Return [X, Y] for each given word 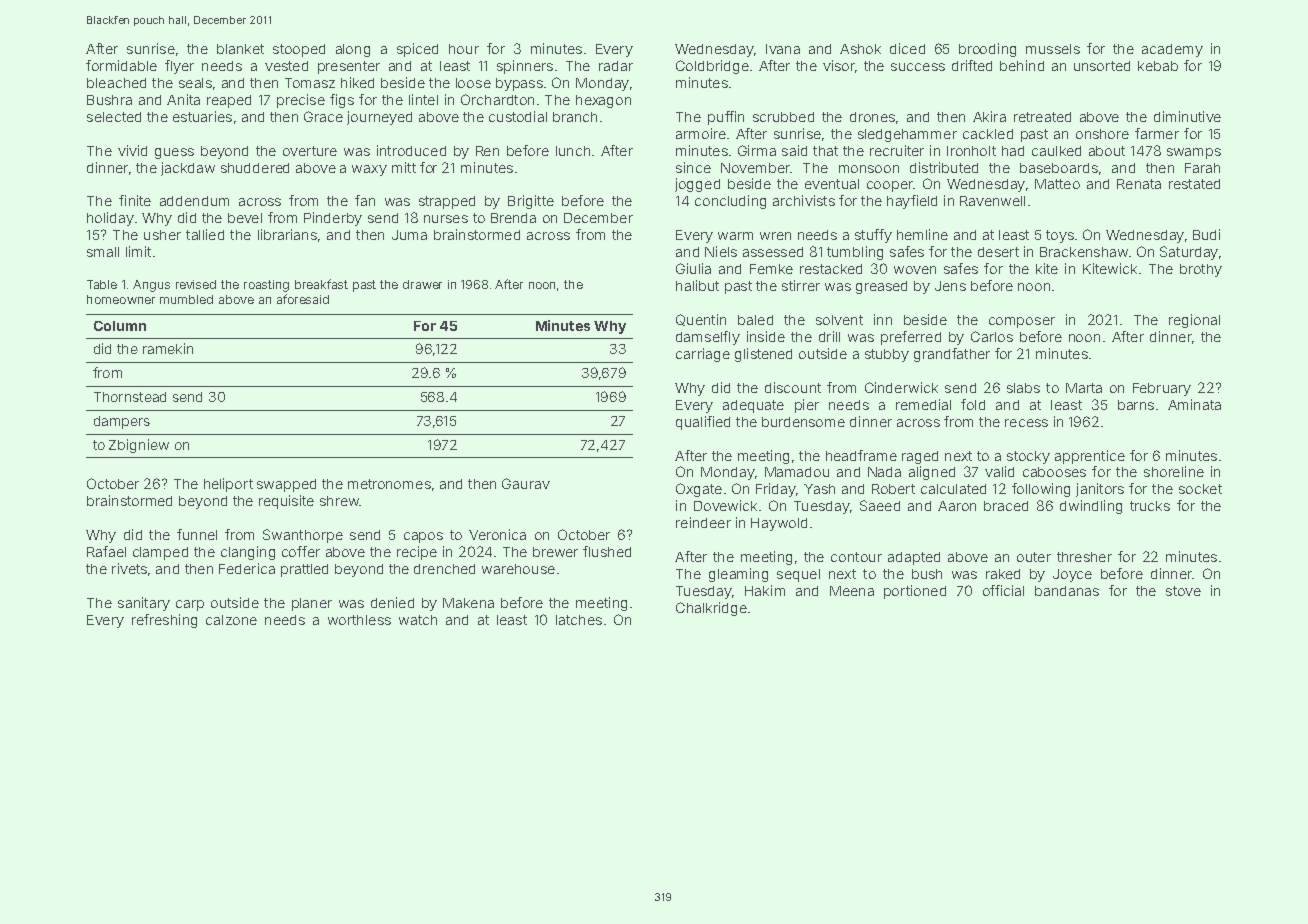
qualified [703, 423]
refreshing [164, 621]
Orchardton [497, 99]
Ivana [783, 49]
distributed [944, 167]
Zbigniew [139, 446]
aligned [932, 473]
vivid [132, 150]
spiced [417, 50]
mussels [1053, 49]
